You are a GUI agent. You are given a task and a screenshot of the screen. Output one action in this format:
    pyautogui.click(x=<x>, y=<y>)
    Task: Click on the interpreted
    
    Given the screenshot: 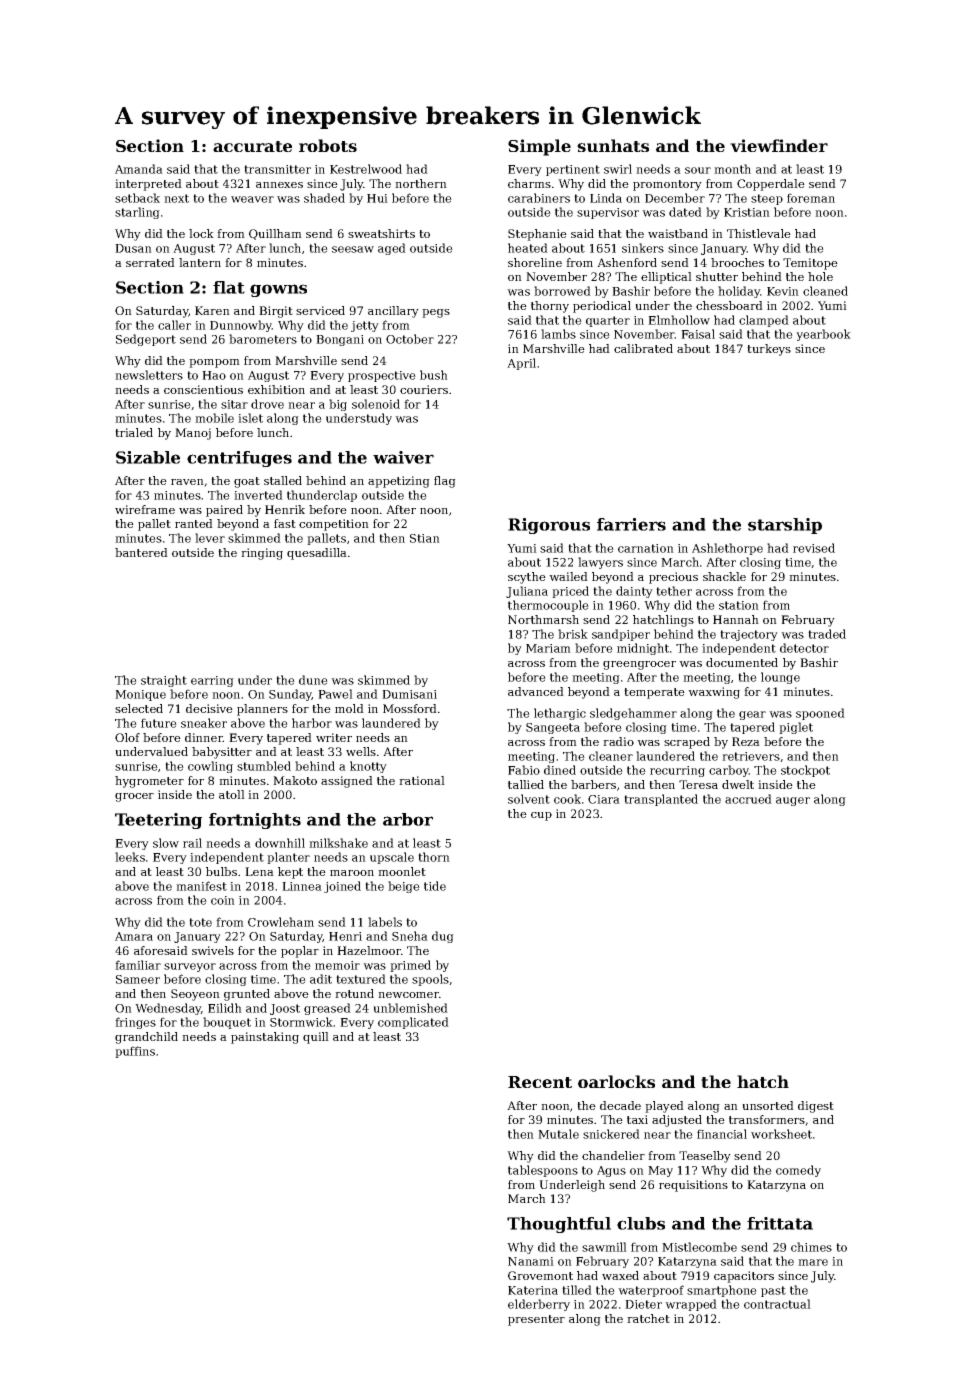 What is the action you would take?
    pyautogui.click(x=148, y=185)
